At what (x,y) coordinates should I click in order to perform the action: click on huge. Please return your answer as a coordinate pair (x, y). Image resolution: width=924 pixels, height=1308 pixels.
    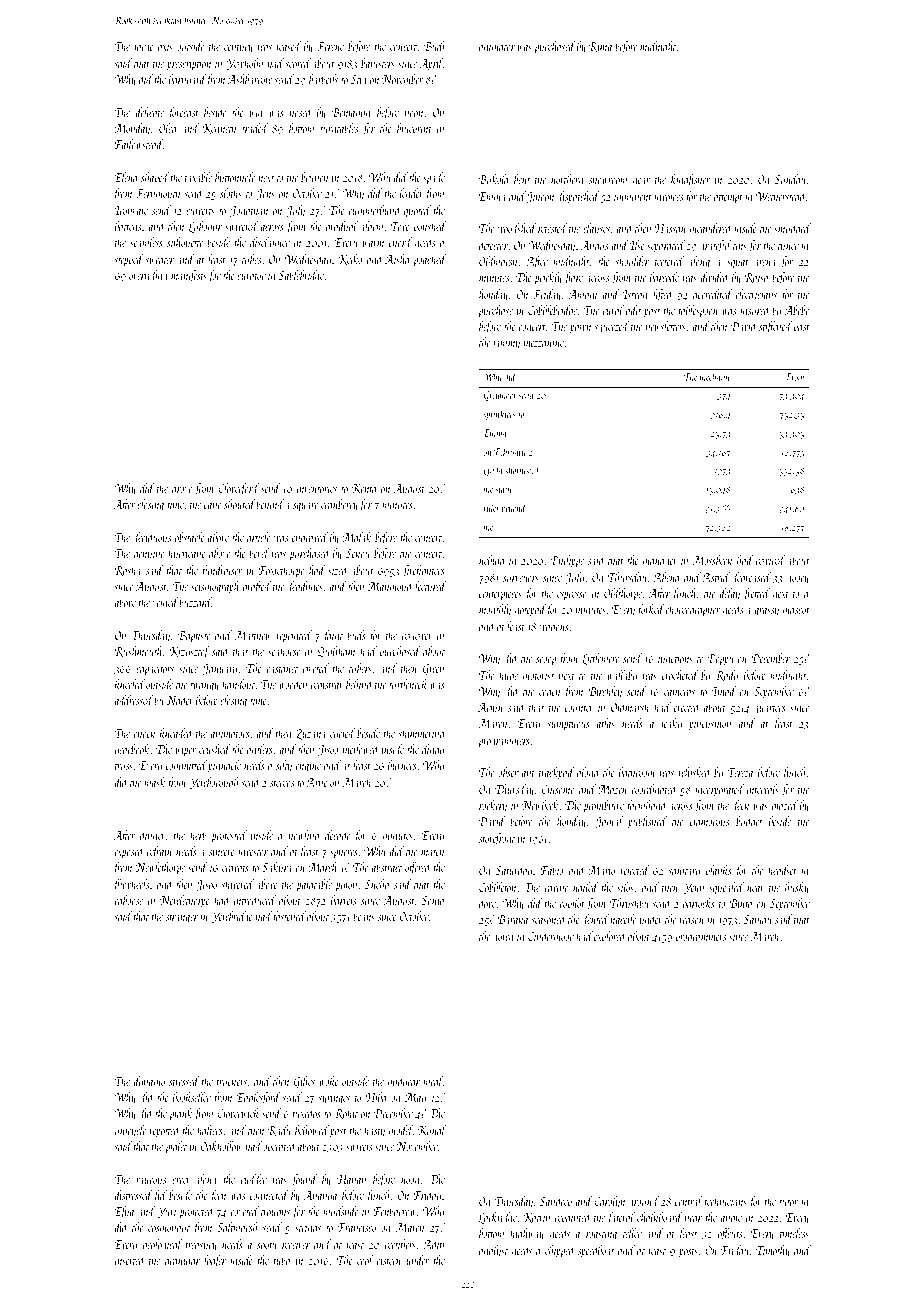
    Looking at the image, I should click on (508, 676).
